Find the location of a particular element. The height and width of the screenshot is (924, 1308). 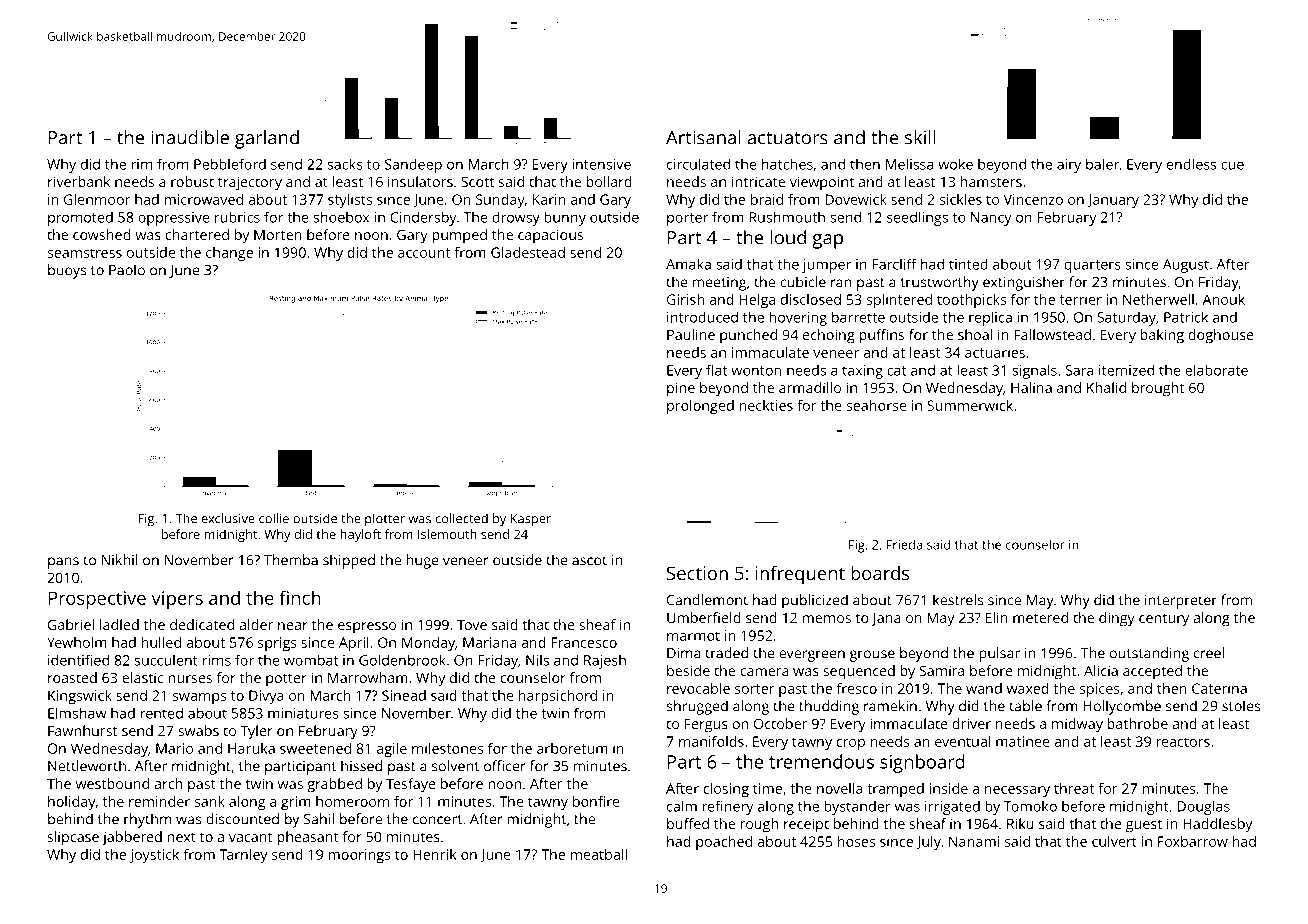

threat is located at coordinates (1074, 788).
